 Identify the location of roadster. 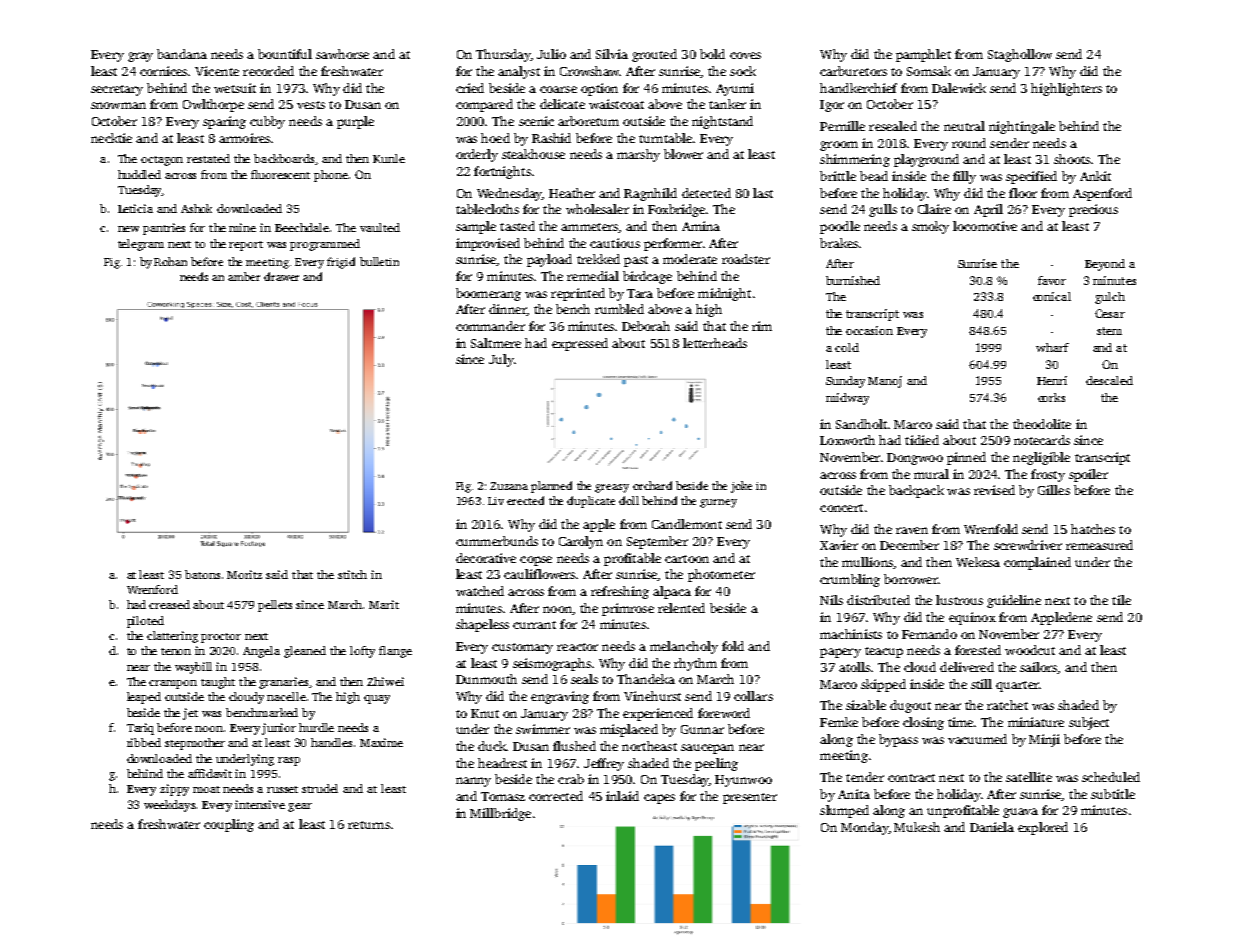
(746, 259).
